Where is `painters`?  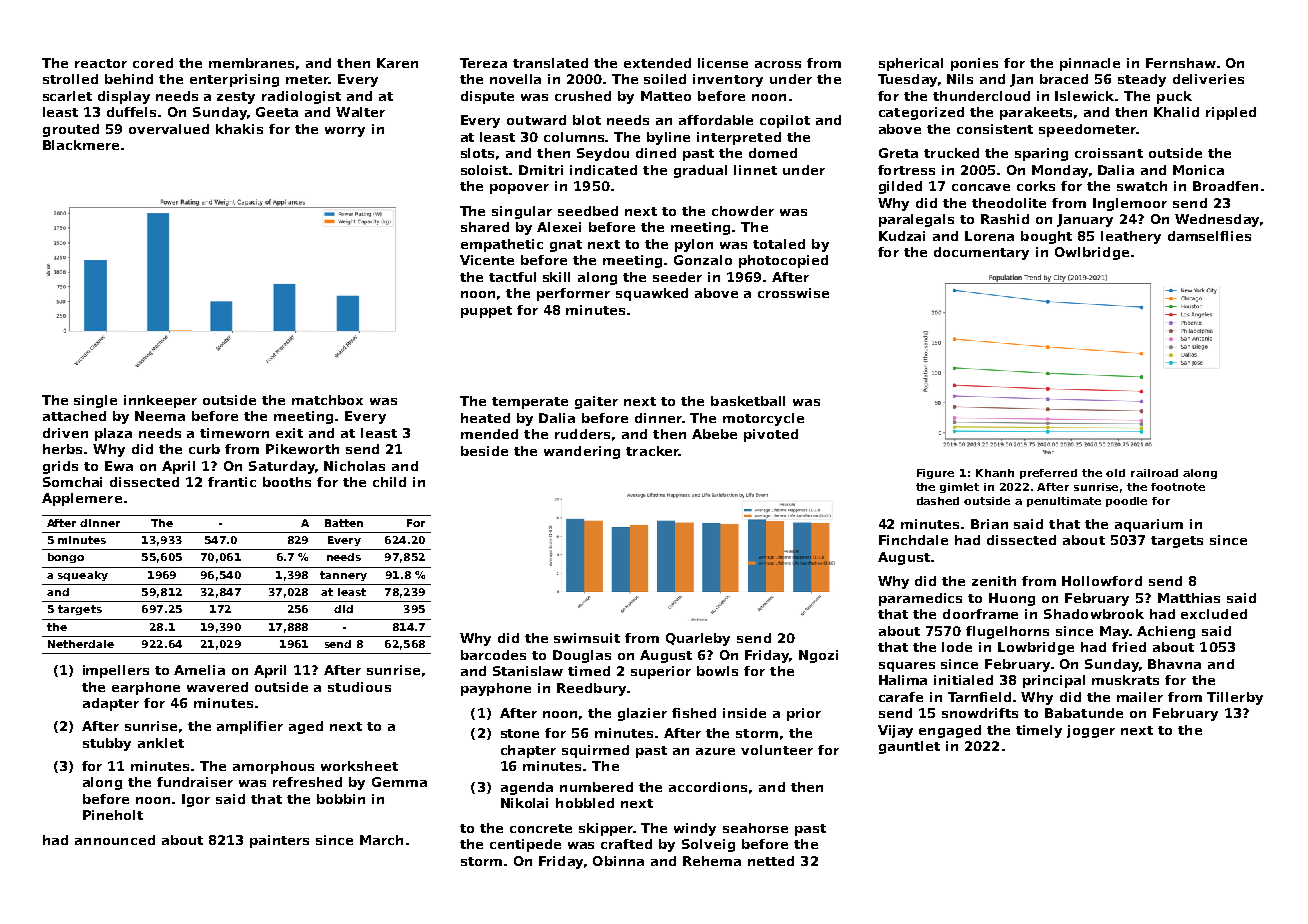 painters is located at coordinates (279, 841).
